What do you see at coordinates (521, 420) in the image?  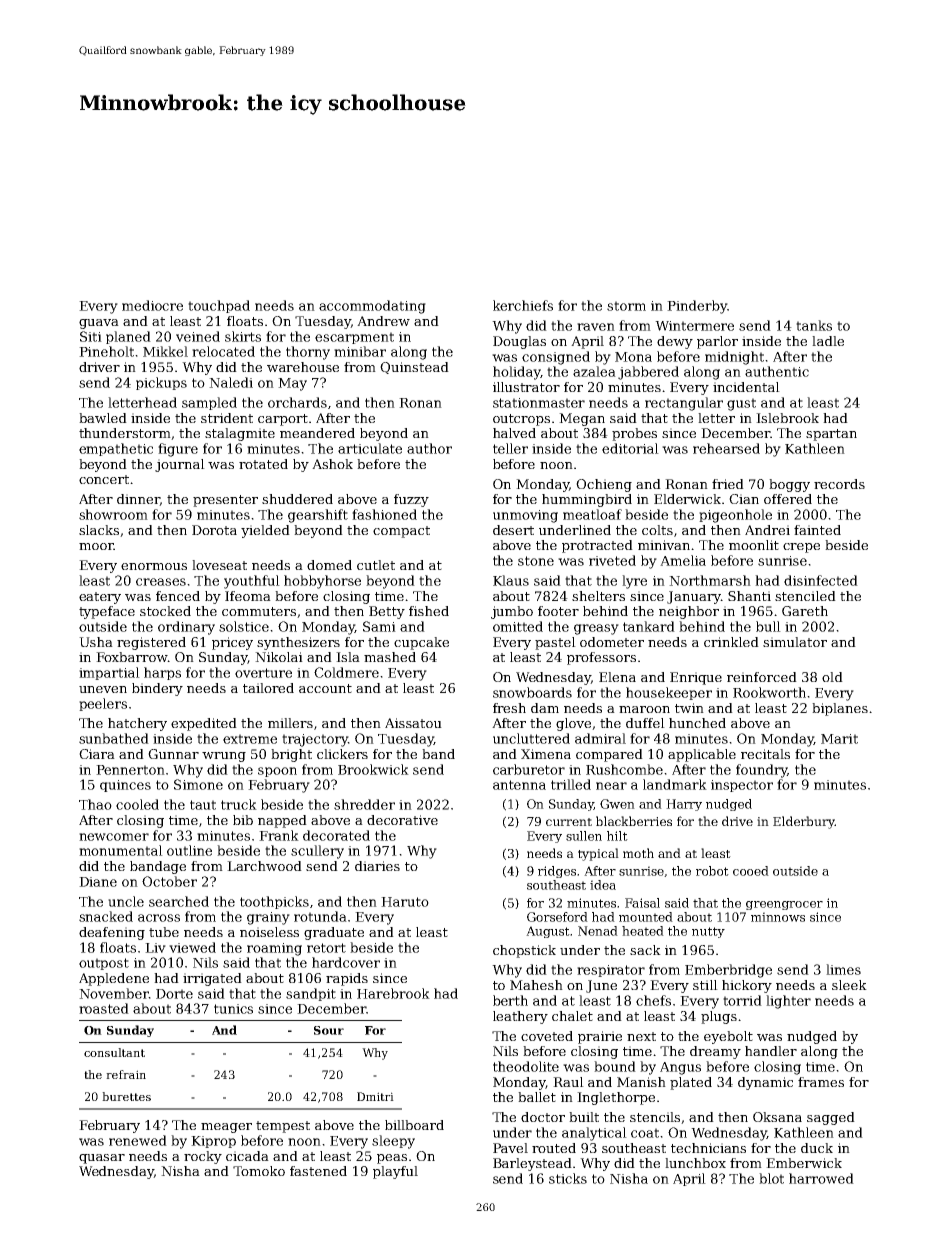 I see `outcrops` at bounding box center [521, 420].
